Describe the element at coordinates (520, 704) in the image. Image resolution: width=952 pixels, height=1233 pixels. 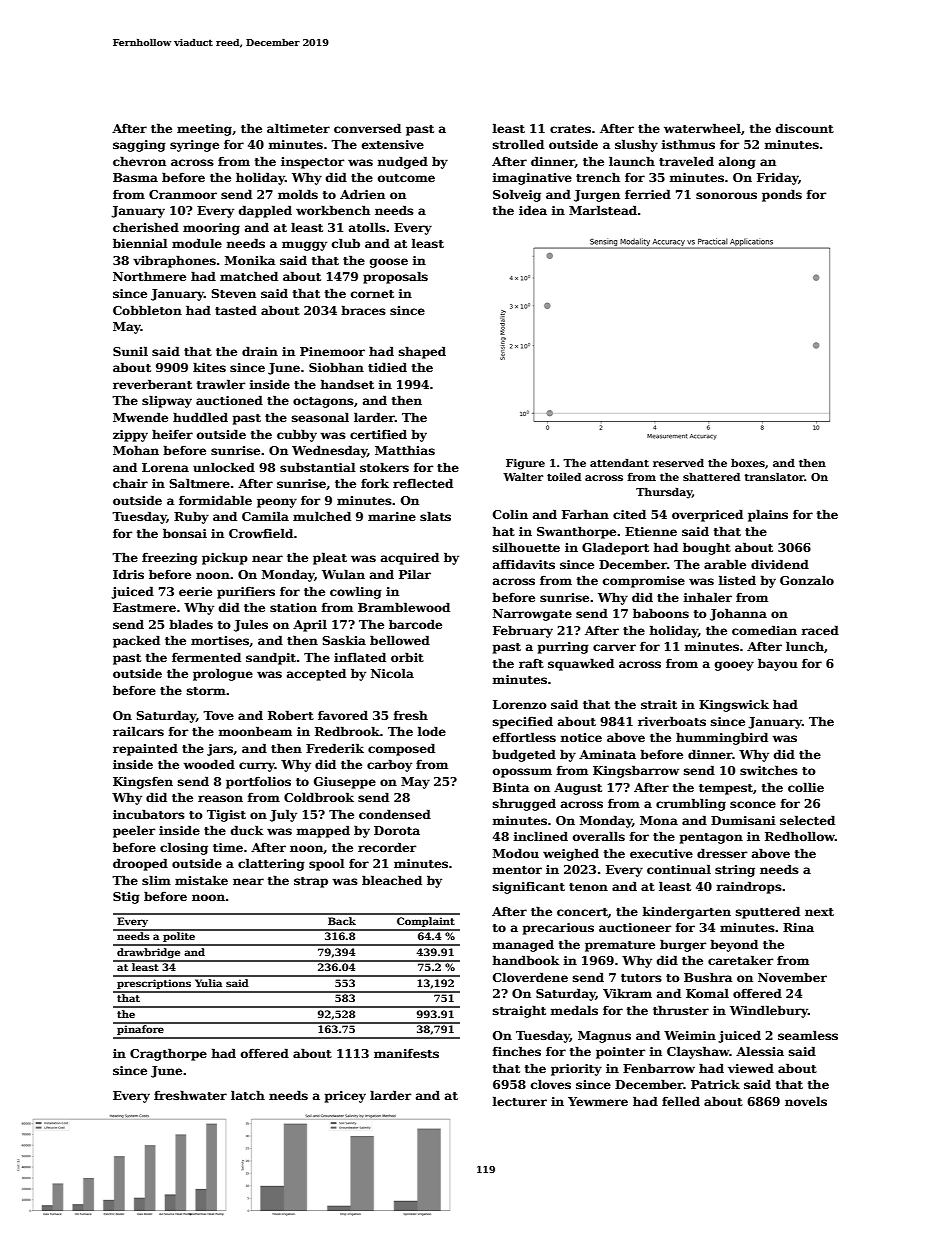
I see `Lorenzo` at that location.
